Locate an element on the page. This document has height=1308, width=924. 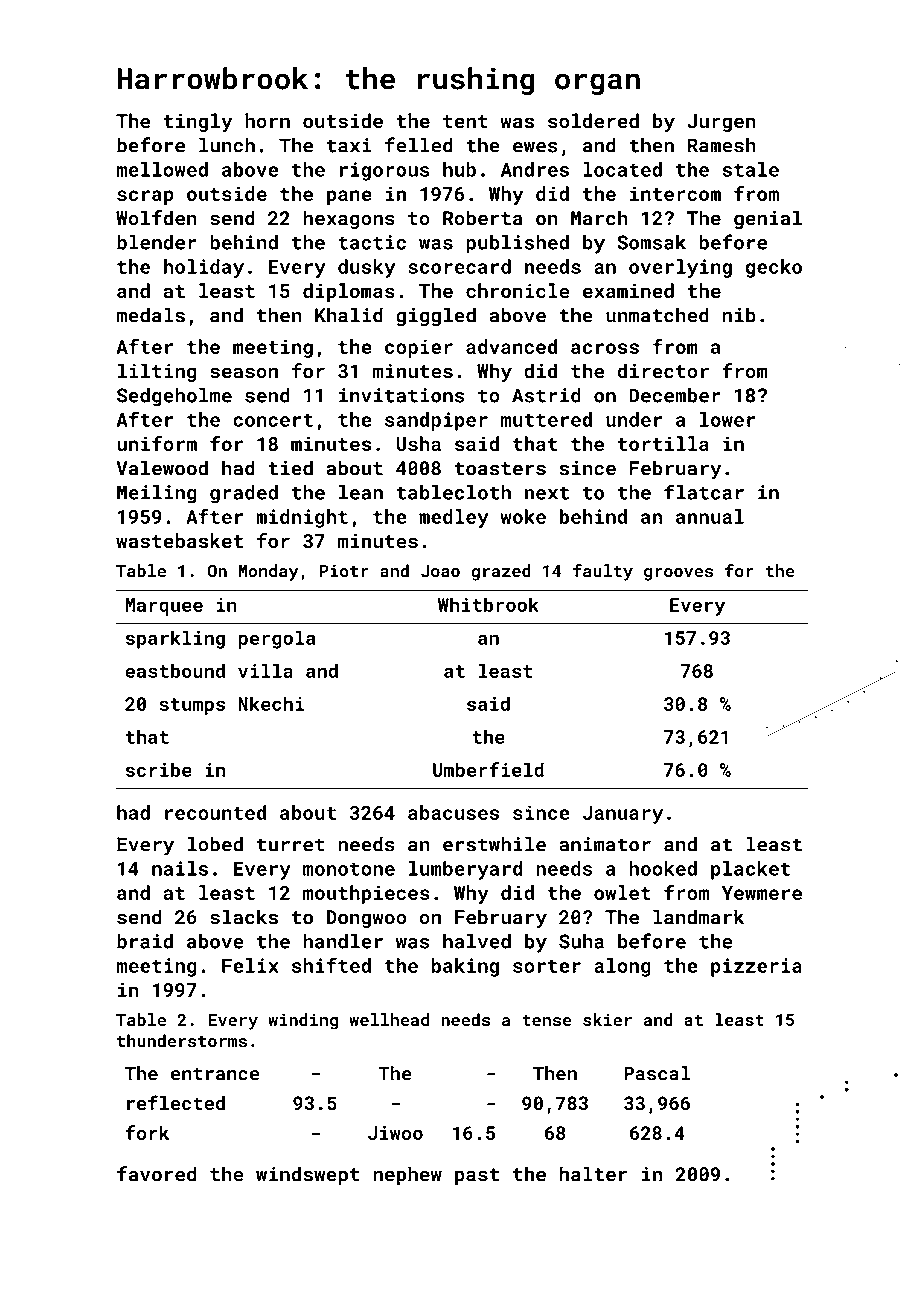
Pascal is located at coordinates (657, 1073).
